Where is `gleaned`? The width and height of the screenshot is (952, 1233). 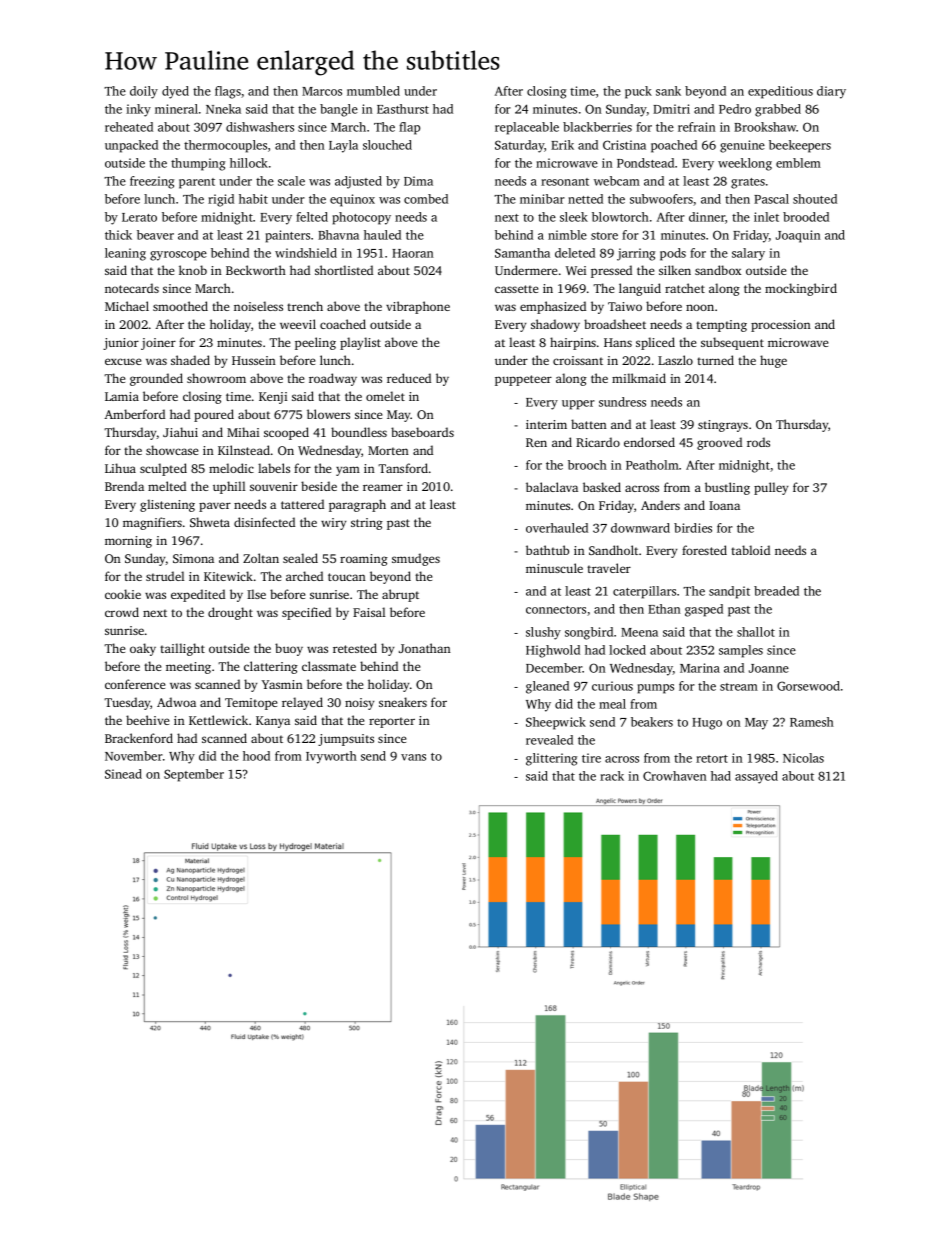 gleaned is located at coordinates (547, 687).
